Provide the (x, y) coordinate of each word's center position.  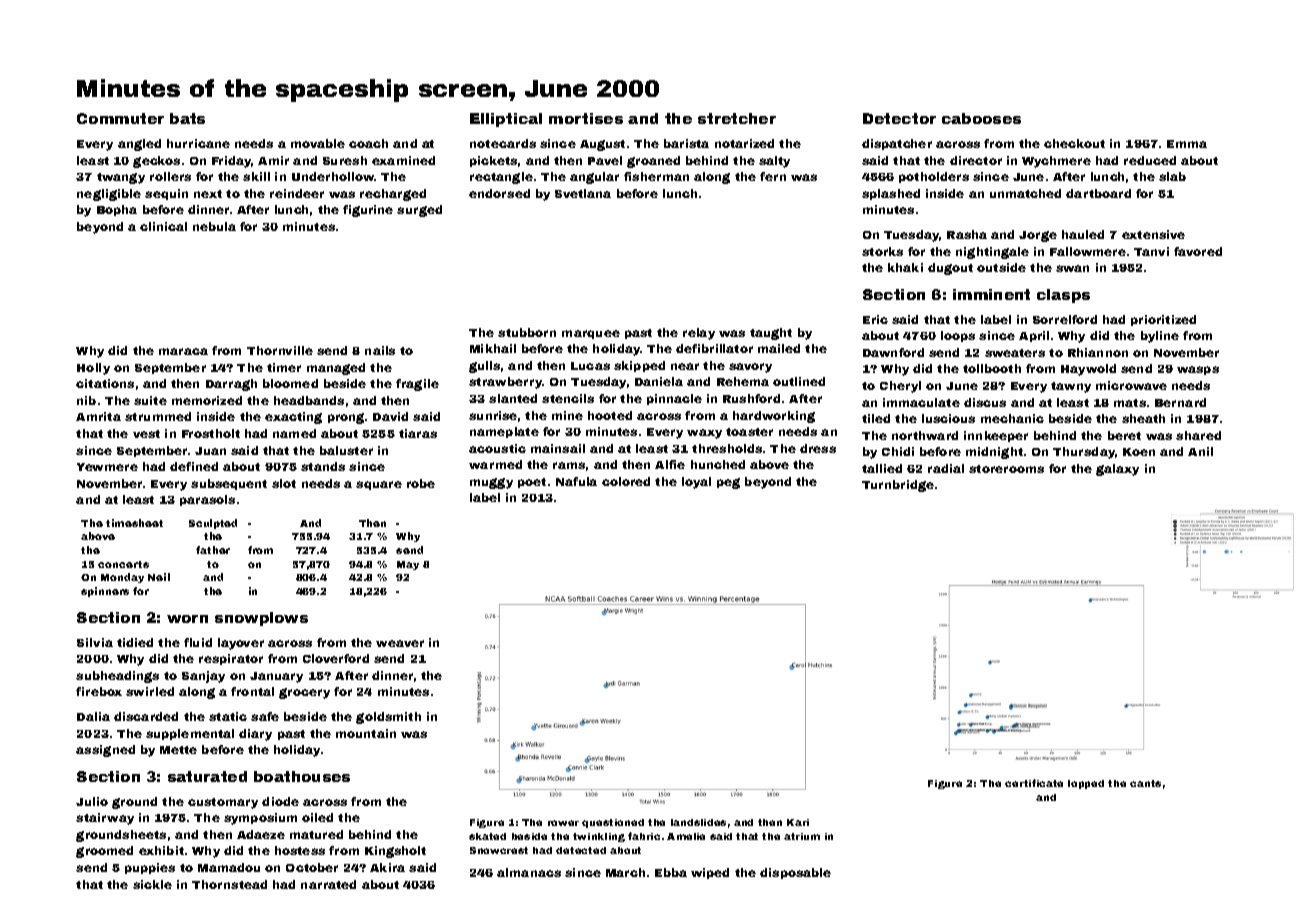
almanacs (529, 872)
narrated (328, 884)
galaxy (1117, 470)
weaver (400, 643)
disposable (795, 873)
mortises (586, 118)
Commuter (120, 118)
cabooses (981, 118)
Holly (93, 369)
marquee (591, 334)
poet (532, 483)
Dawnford (893, 352)
